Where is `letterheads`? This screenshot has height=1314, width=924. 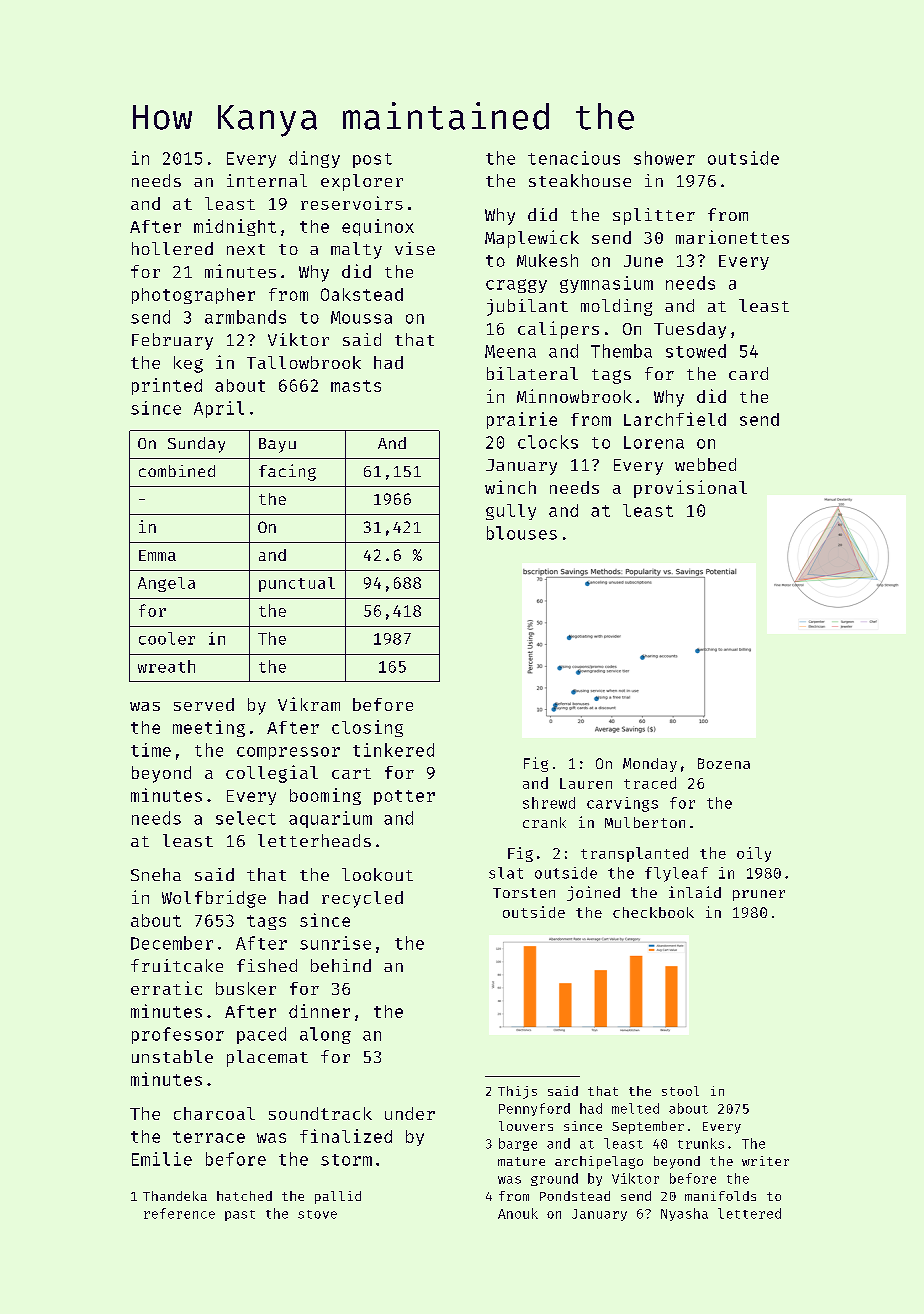 letterheads is located at coordinates (314, 840).
